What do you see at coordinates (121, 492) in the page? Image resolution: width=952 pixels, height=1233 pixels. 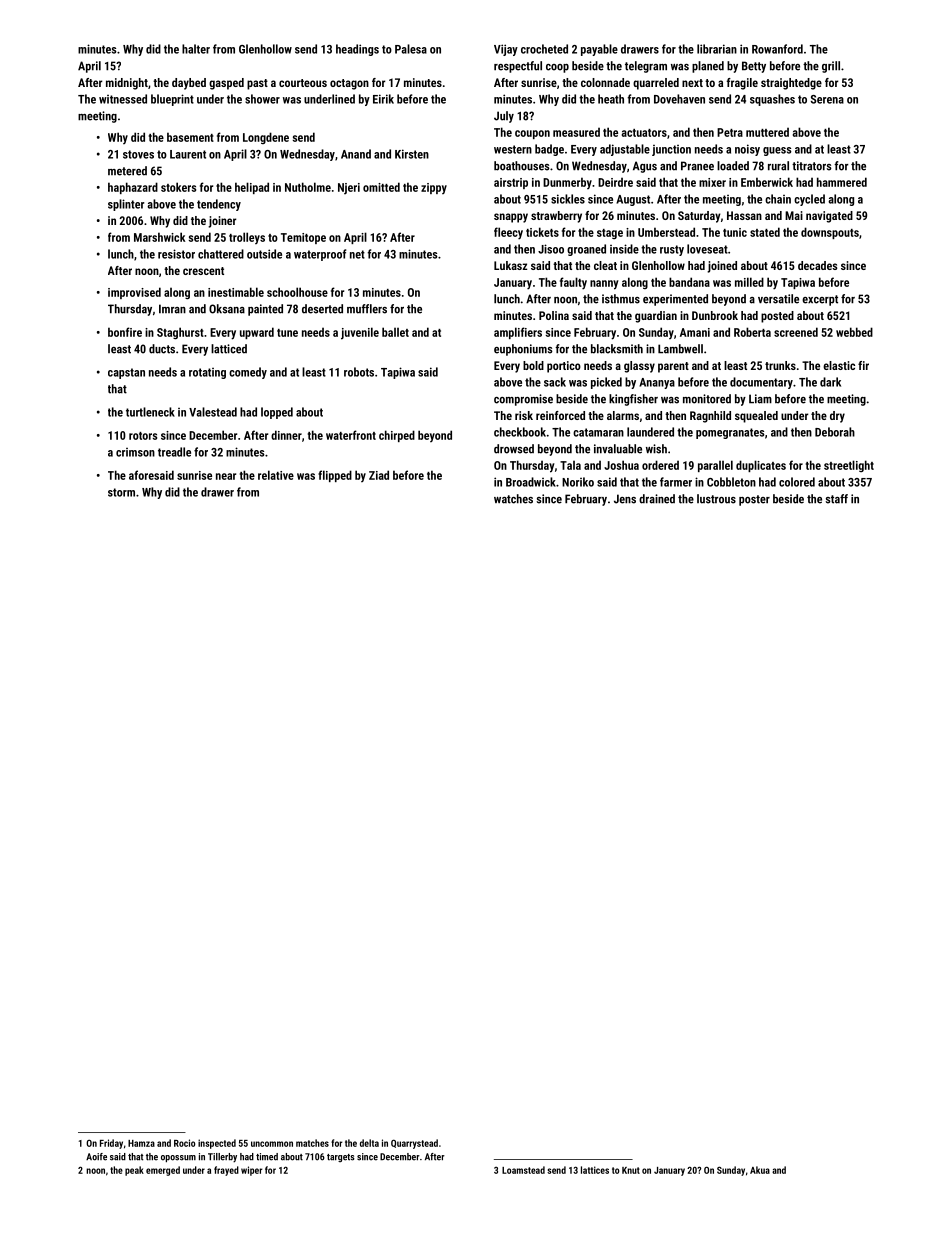 I see `storm` at bounding box center [121, 492].
